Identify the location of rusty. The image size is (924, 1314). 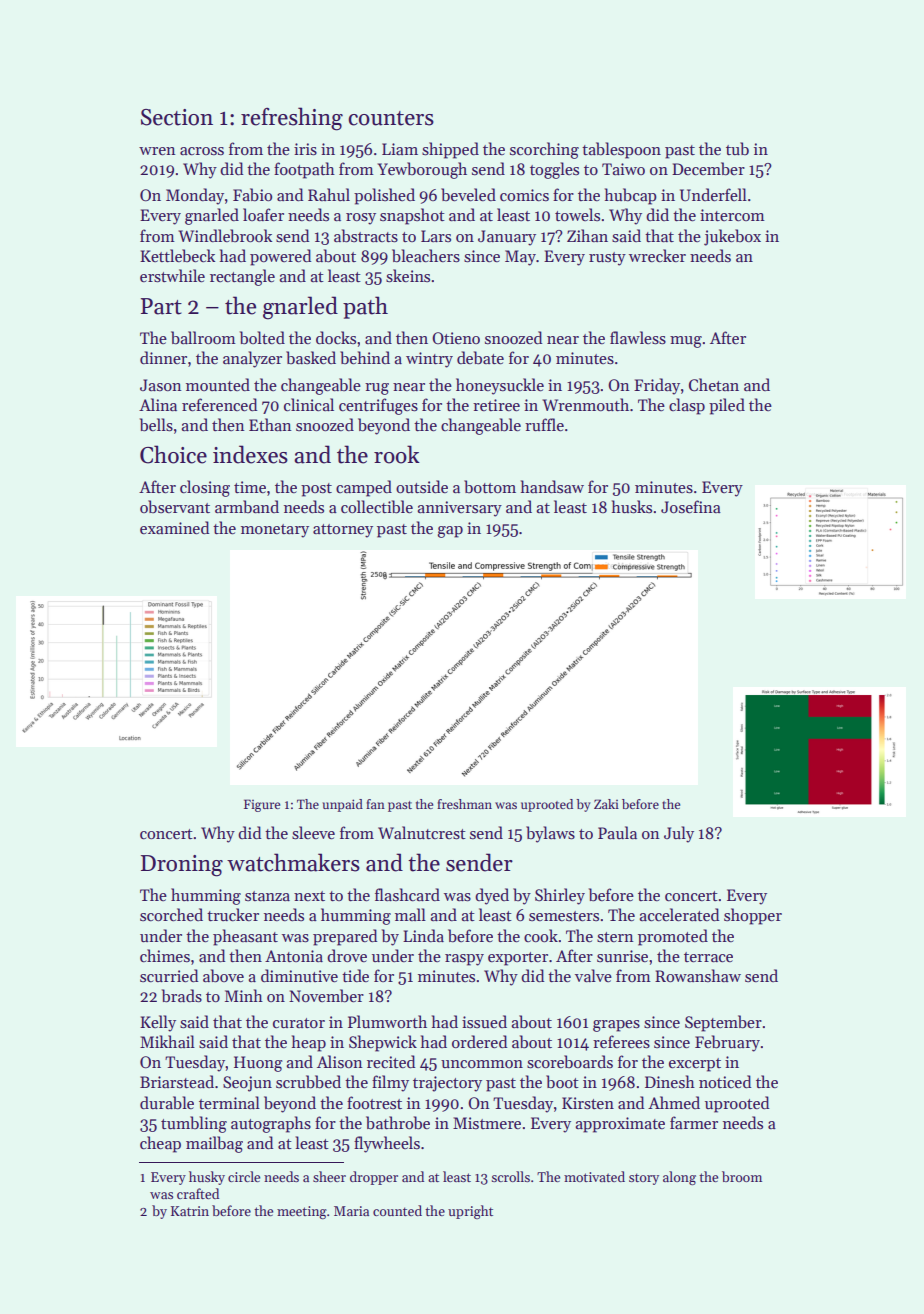
(607, 259).
